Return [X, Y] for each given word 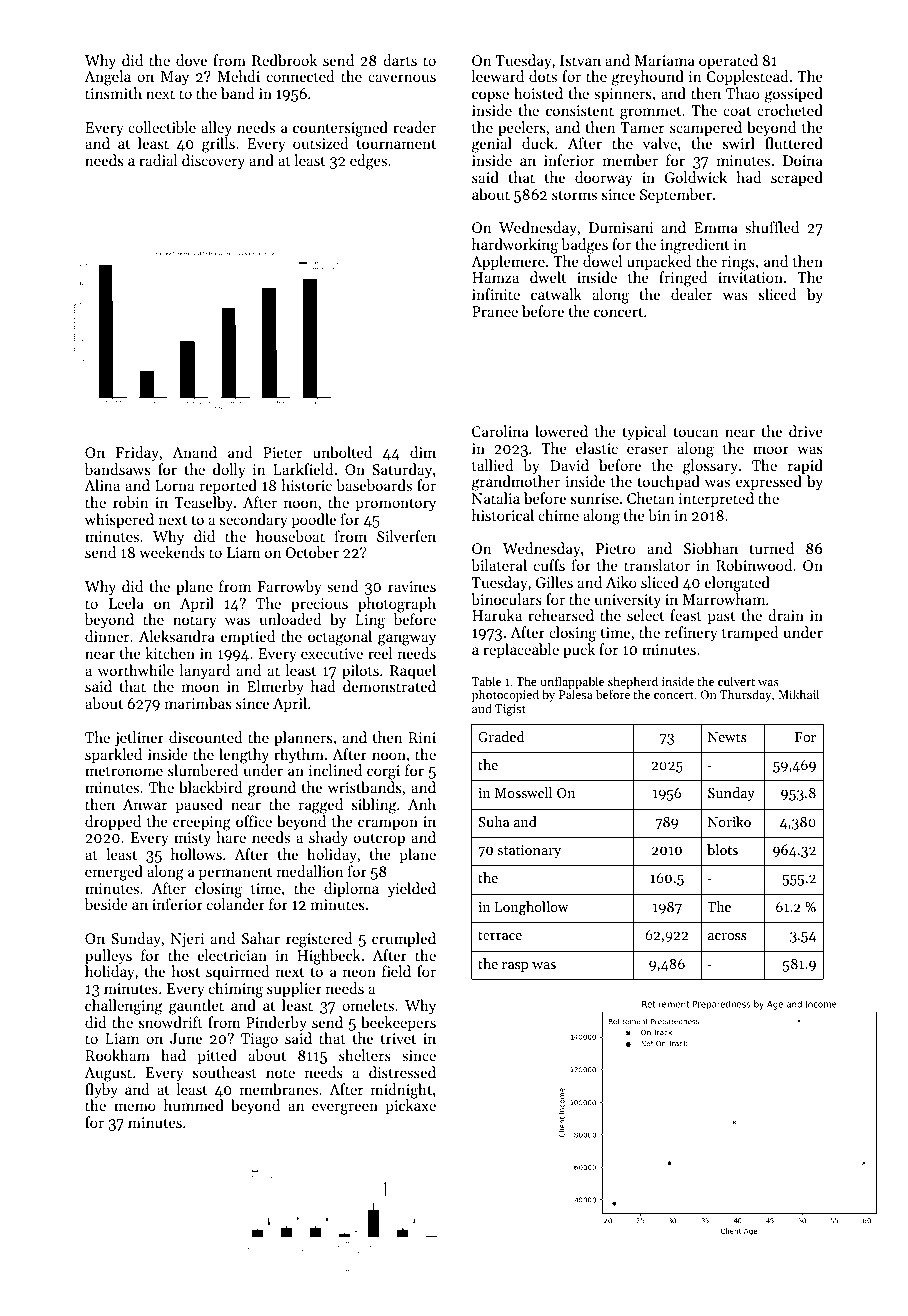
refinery [691, 634]
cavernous [402, 78]
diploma [351, 889]
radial [158, 160]
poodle [314, 520]
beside [106, 904]
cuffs [549, 565]
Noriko [729, 821]
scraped [797, 178]
